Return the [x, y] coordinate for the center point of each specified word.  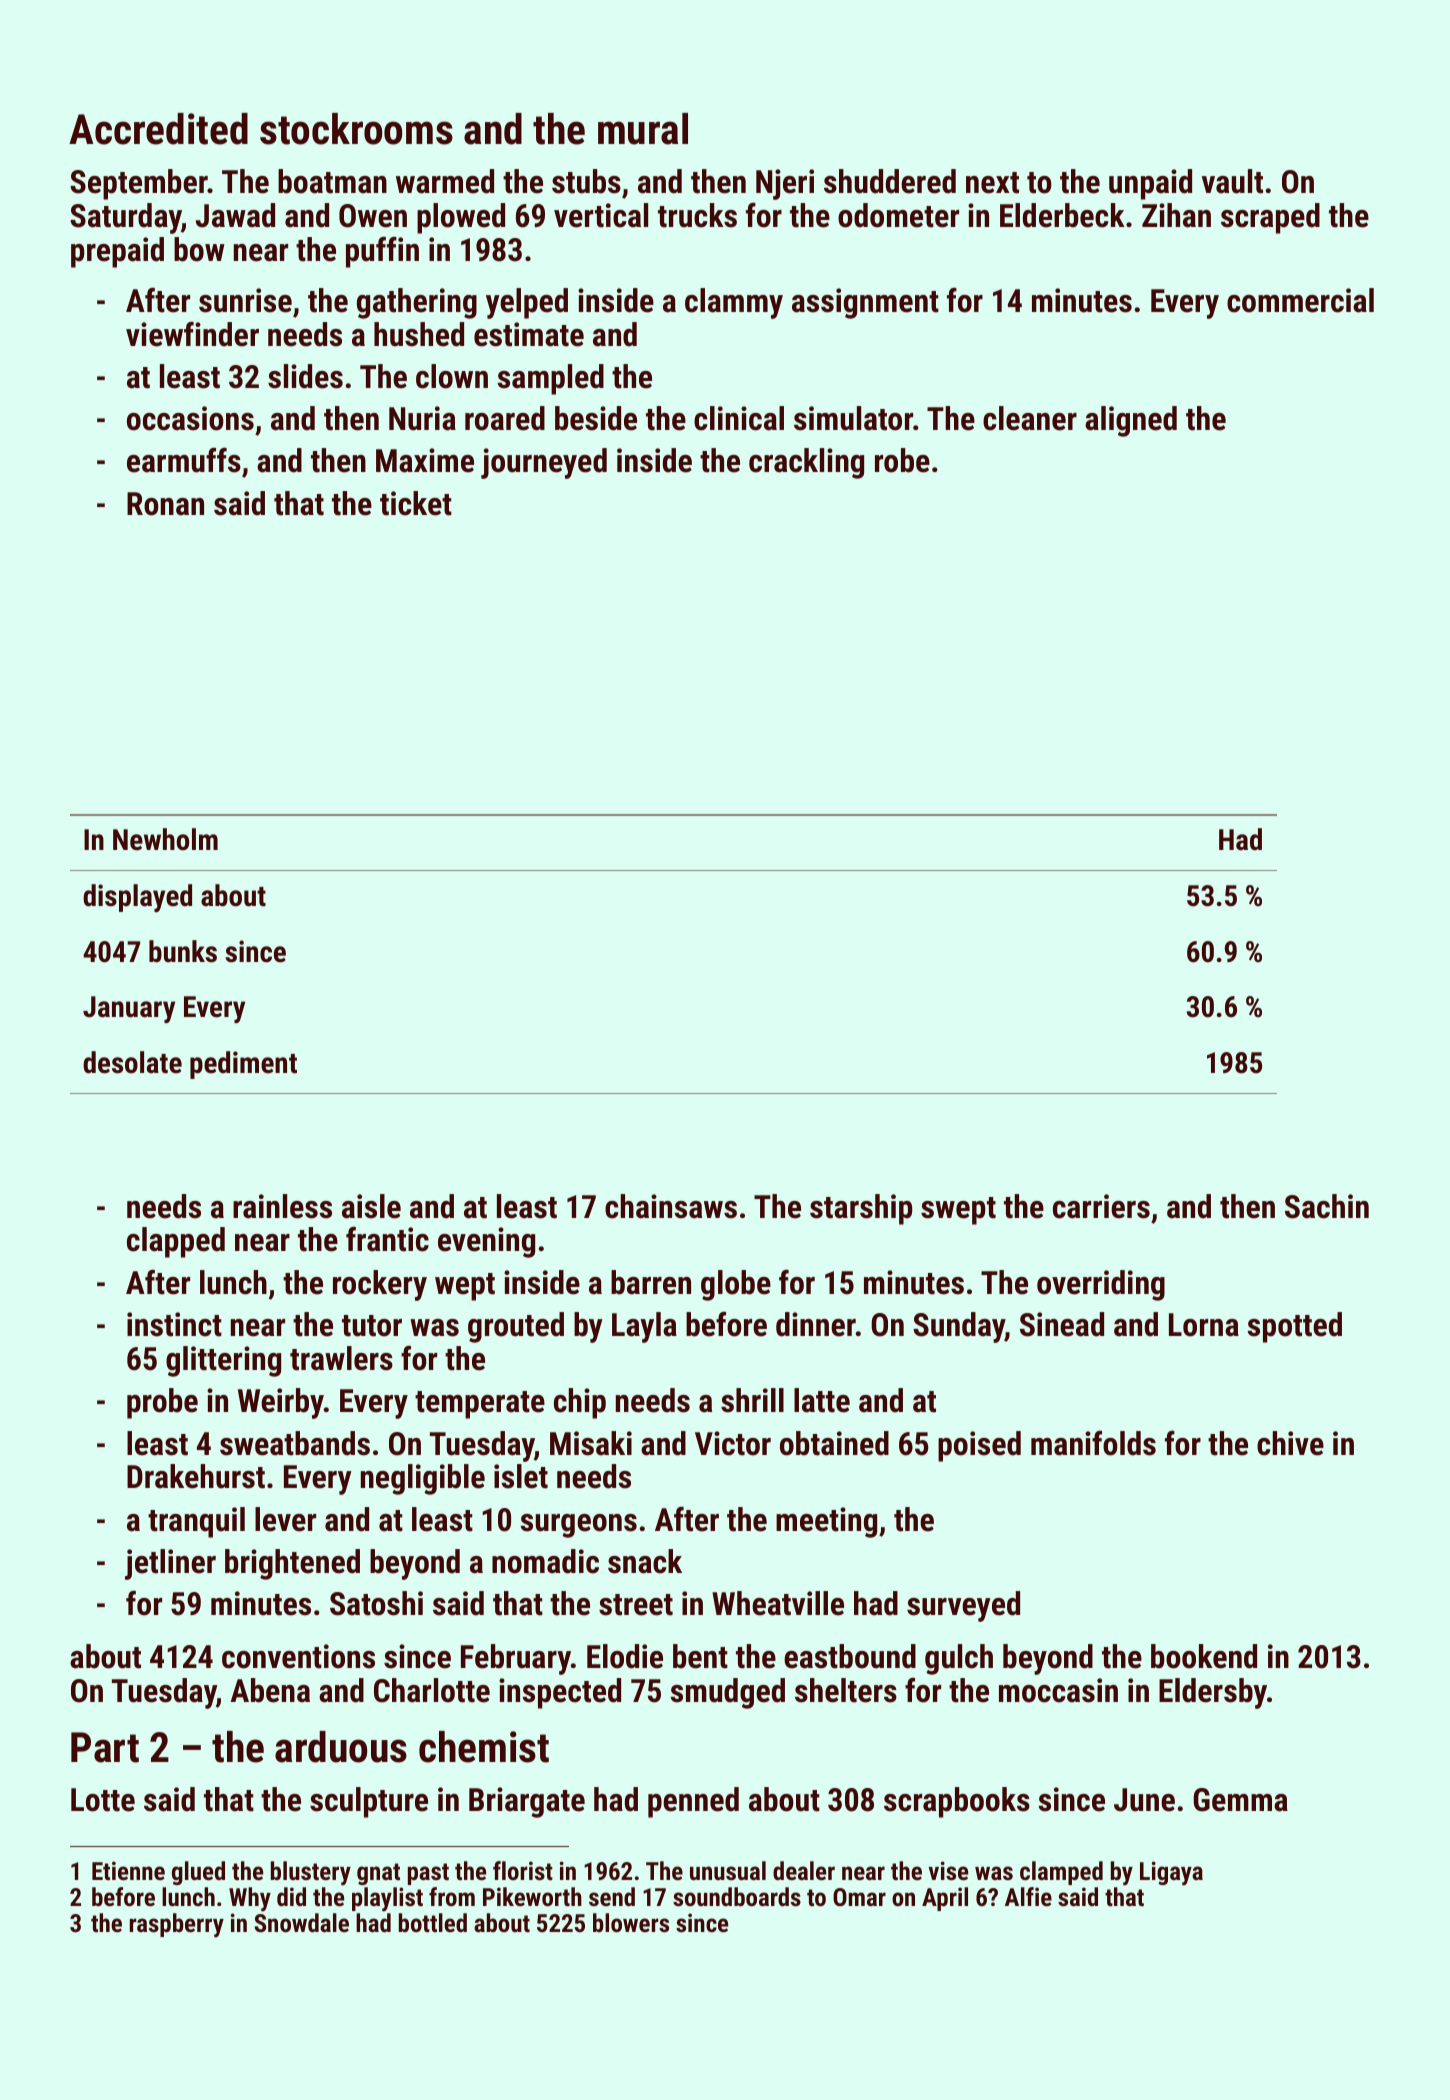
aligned [1131, 421]
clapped [176, 1242]
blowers [631, 1922]
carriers [1101, 1206]
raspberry [177, 1925]
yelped [527, 303]
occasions [190, 418]
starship [861, 1209]
